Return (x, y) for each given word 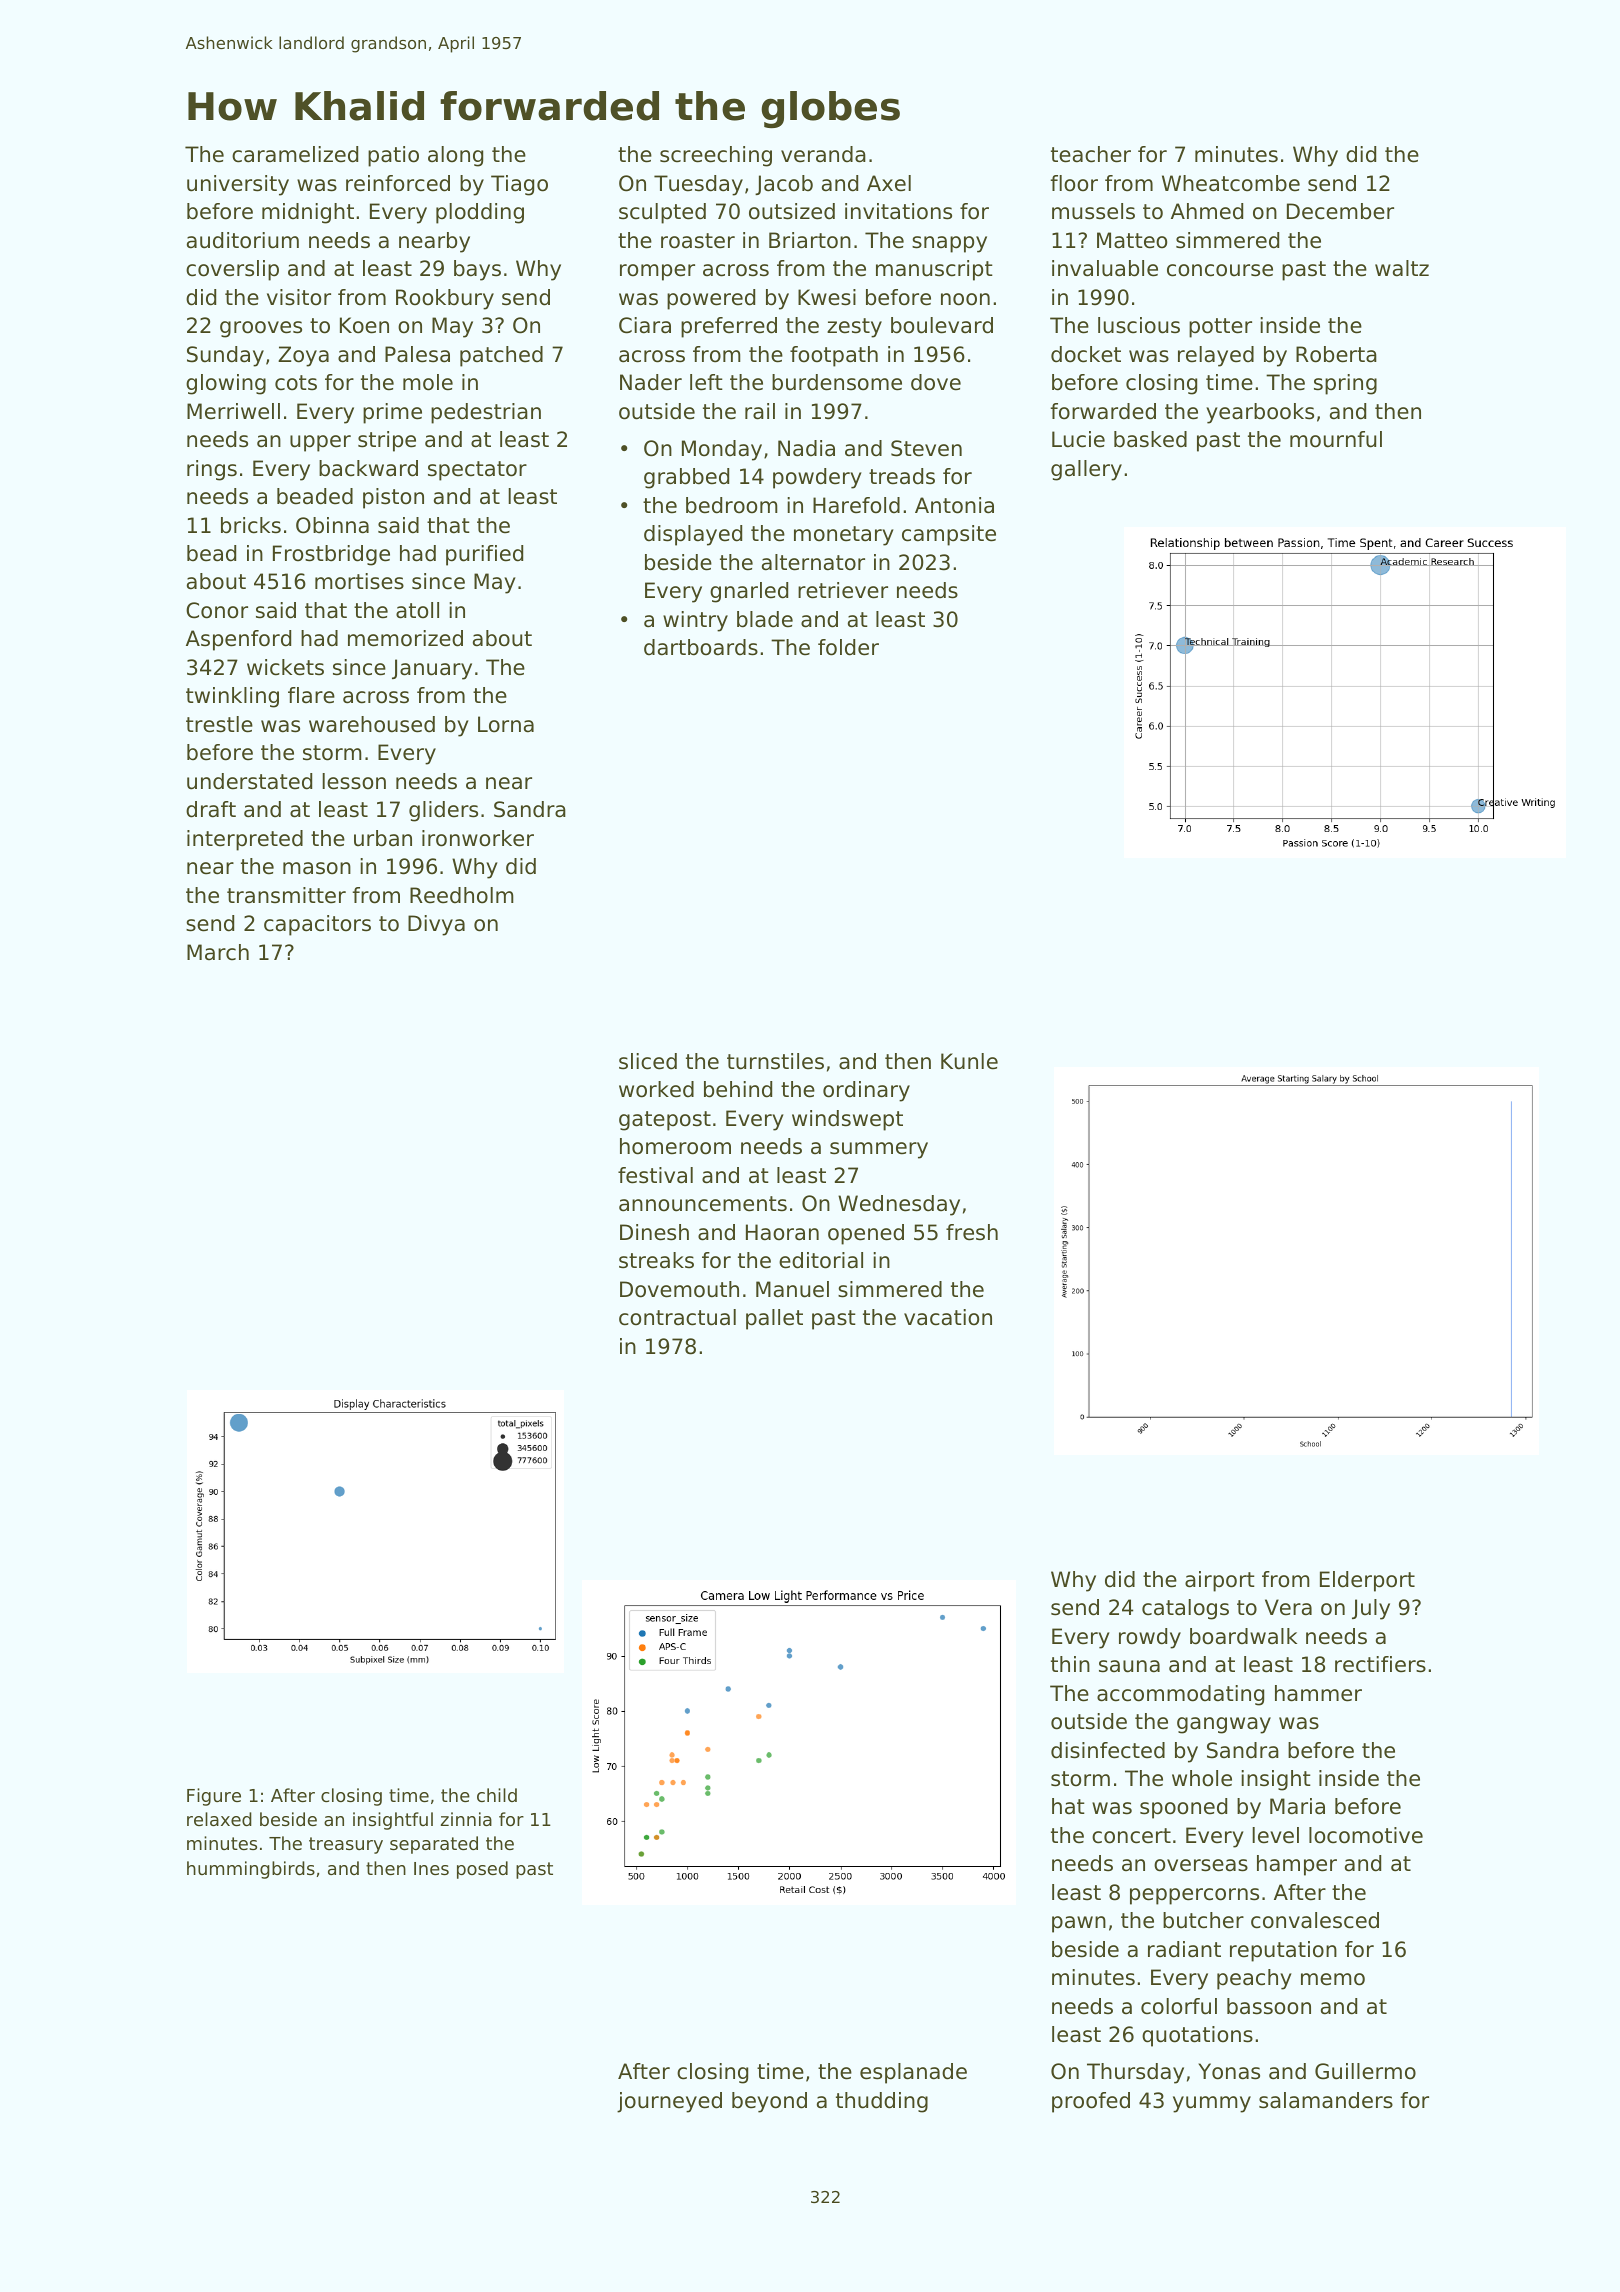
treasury (346, 1845)
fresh (972, 1232)
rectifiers (1380, 1664)
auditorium (243, 240)
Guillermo (1365, 2071)
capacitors (317, 925)
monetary (844, 536)
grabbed (686, 478)
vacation (948, 1317)
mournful (1336, 439)
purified (484, 555)
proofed (1091, 2102)
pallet (774, 1319)
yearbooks (1260, 413)
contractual (677, 1317)
